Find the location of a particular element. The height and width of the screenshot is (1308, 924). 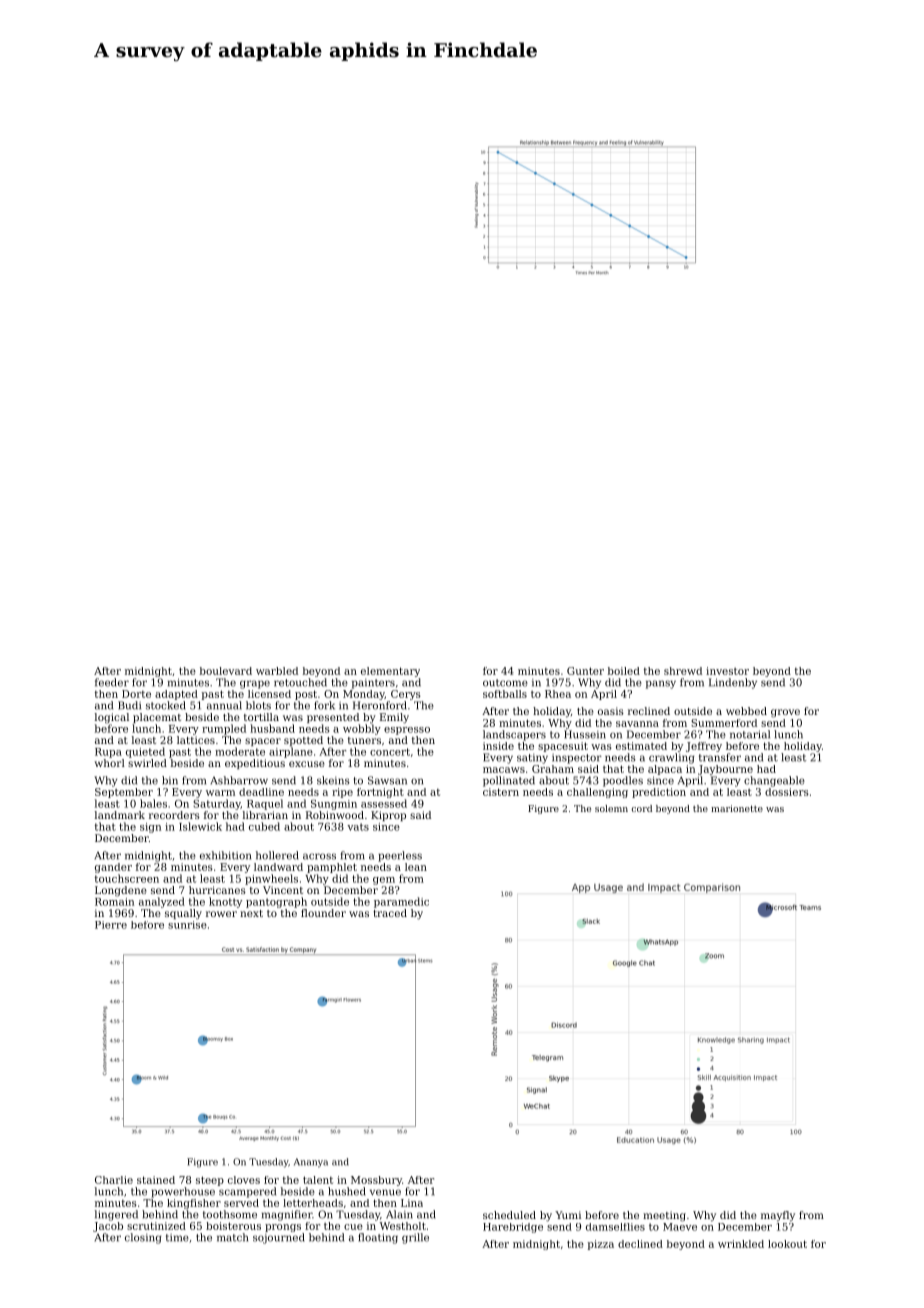

flounder is located at coordinates (323, 913).
